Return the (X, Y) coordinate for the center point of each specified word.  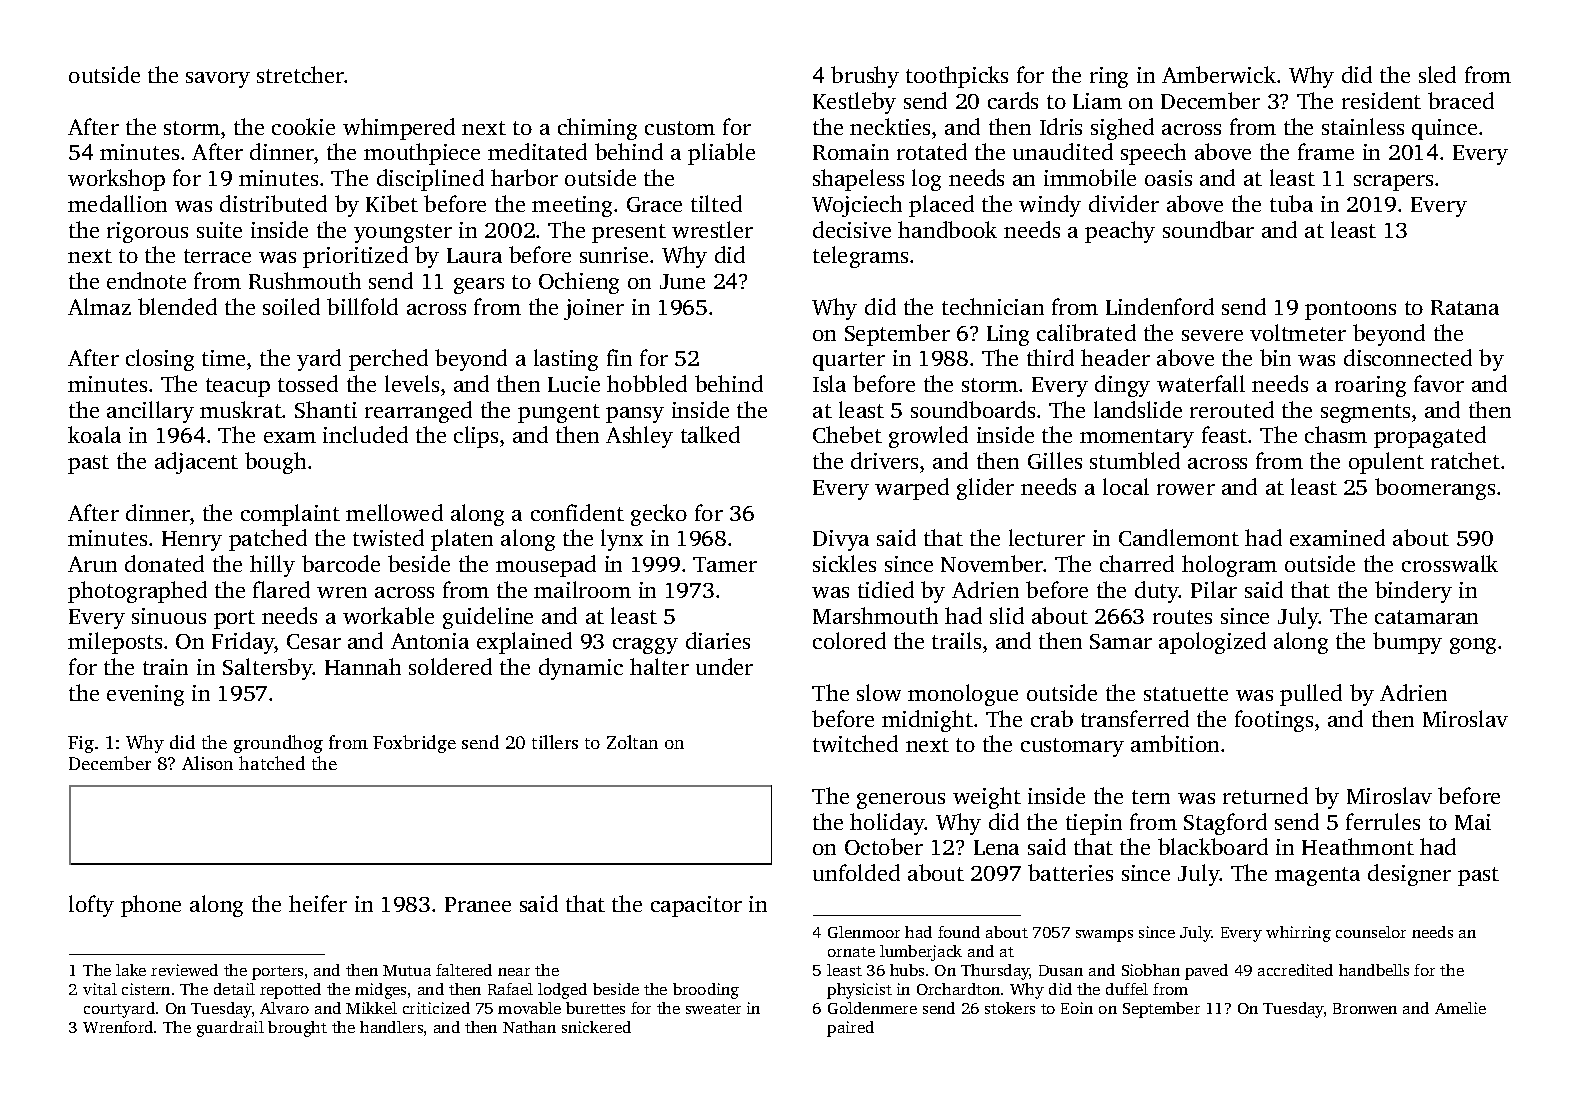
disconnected (1408, 357)
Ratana (1465, 307)
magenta (1317, 876)
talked (710, 434)
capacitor (696, 906)
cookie (303, 126)
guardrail (230, 1029)
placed (941, 206)
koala (94, 434)
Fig (81, 744)
